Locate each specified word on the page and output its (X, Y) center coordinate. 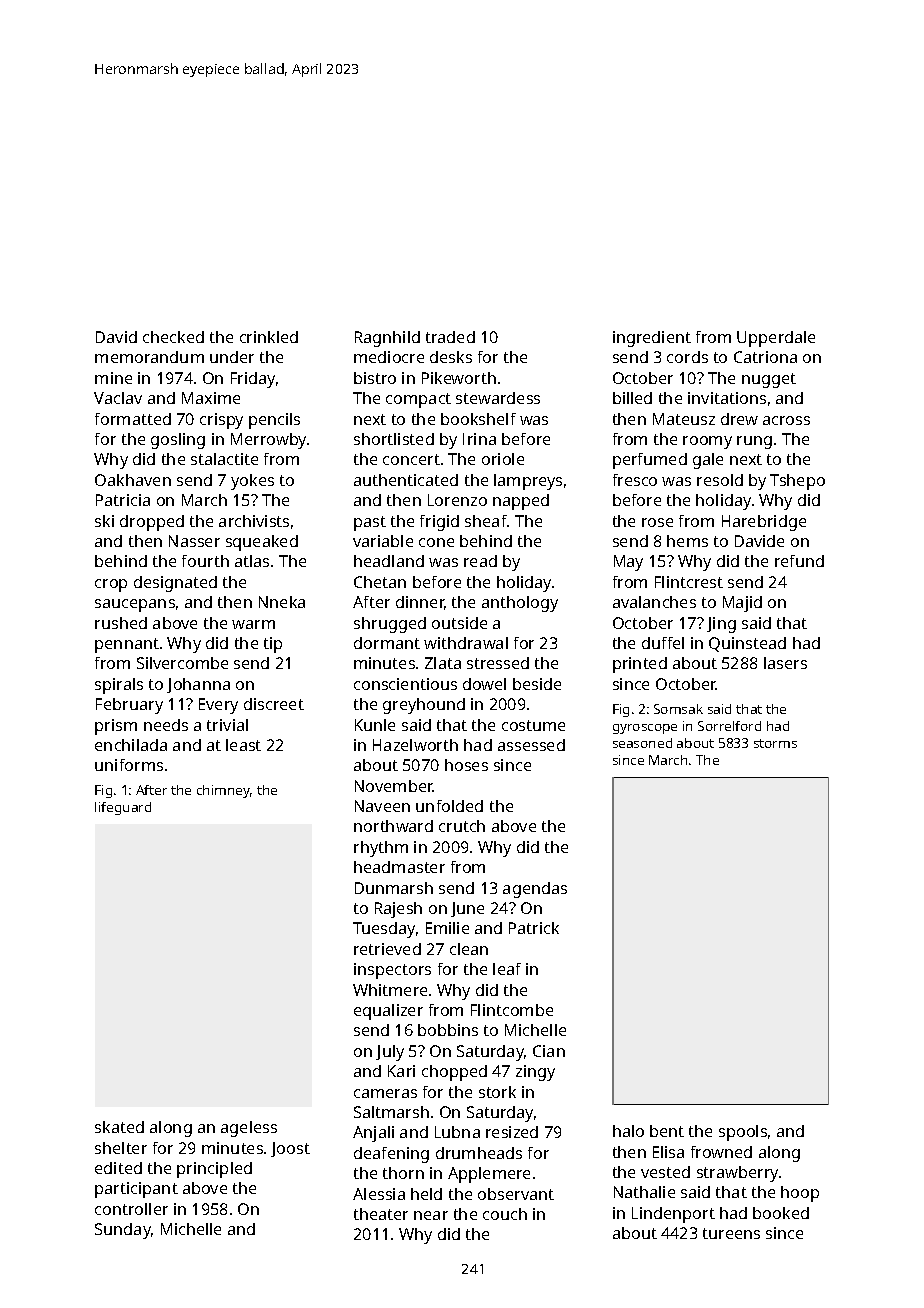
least (243, 745)
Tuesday (384, 930)
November (394, 786)
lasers (785, 663)
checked (173, 337)
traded (450, 337)
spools (743, 1133)
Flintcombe (512, 1010)
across (786, 420)
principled (214, 1170)
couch (505, 1214)
